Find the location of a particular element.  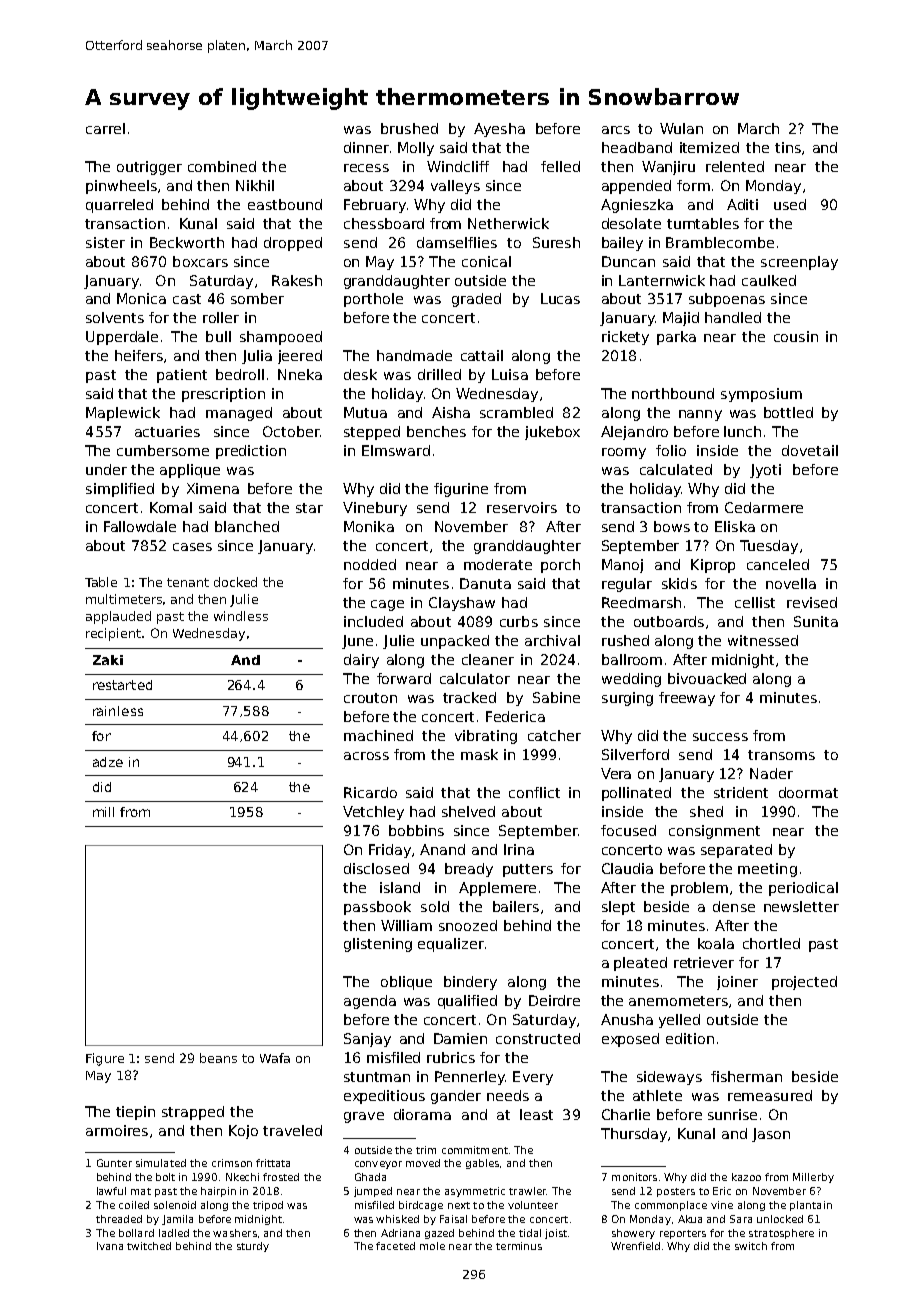

bindery is located at coordinates (470, 983).
